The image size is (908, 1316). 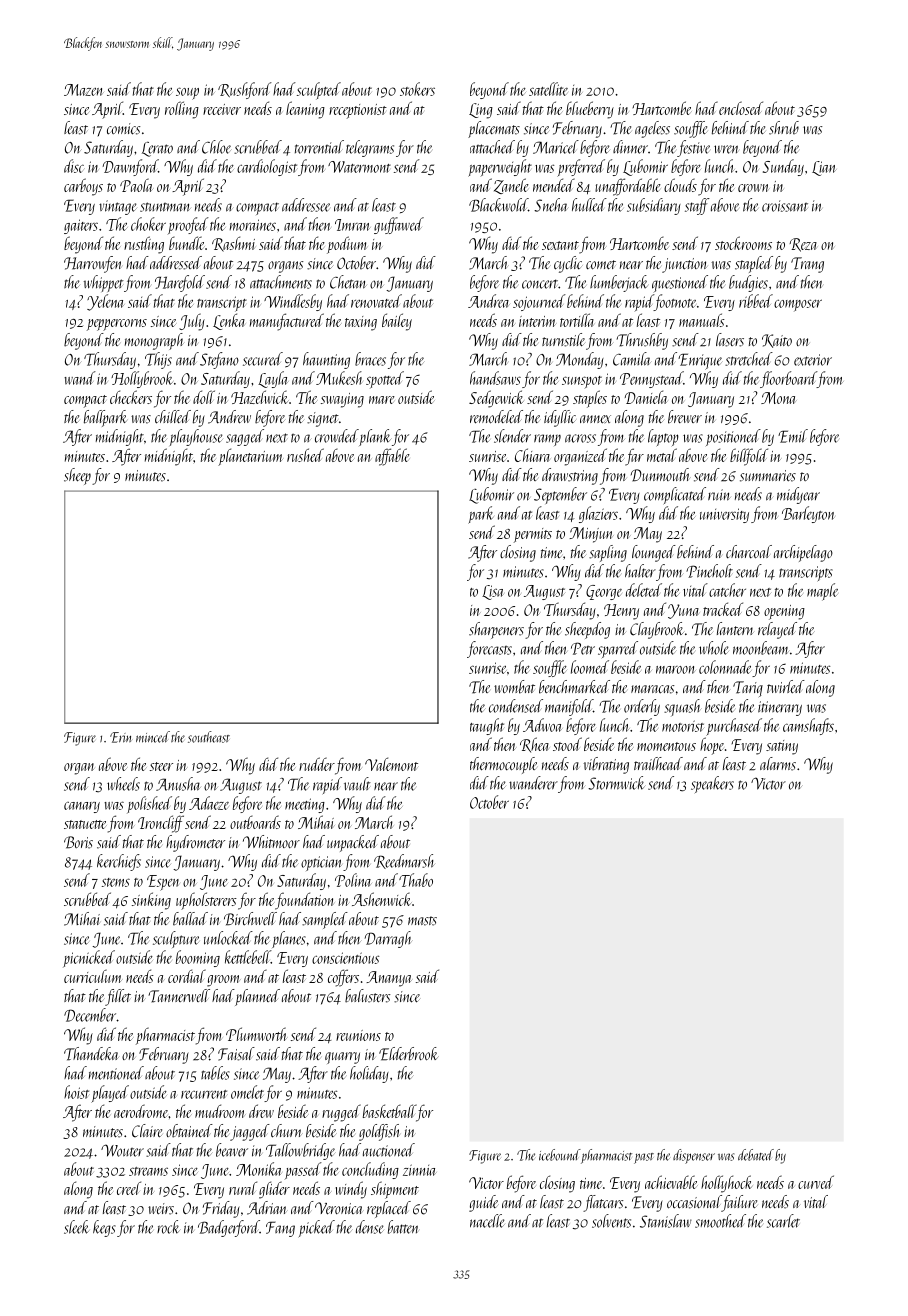 I want to click on wombat, so click(x=514, y=687).
